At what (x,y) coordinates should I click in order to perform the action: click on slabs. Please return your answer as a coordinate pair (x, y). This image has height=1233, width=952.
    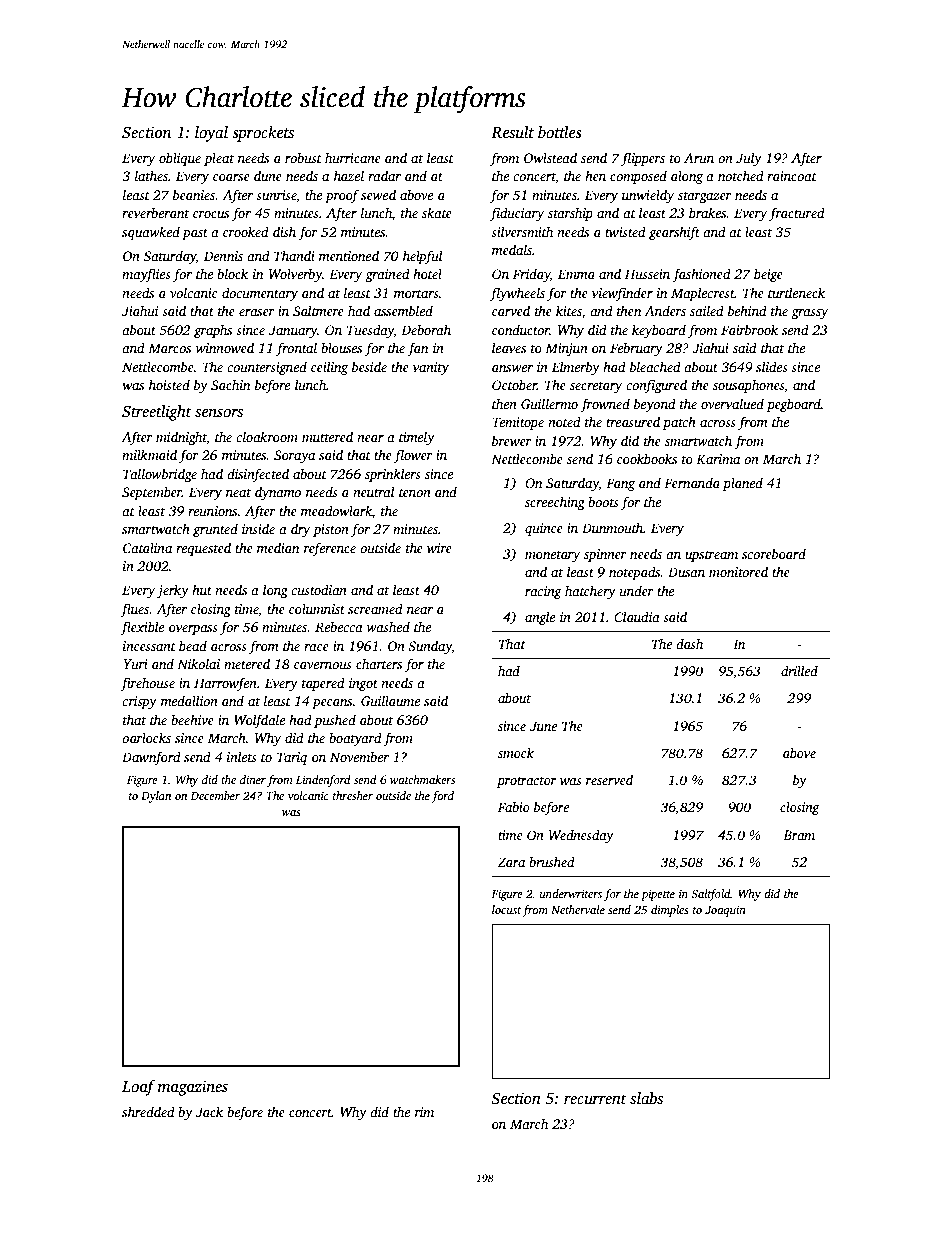
    Looking at the image, I should click on (646, 1098).
